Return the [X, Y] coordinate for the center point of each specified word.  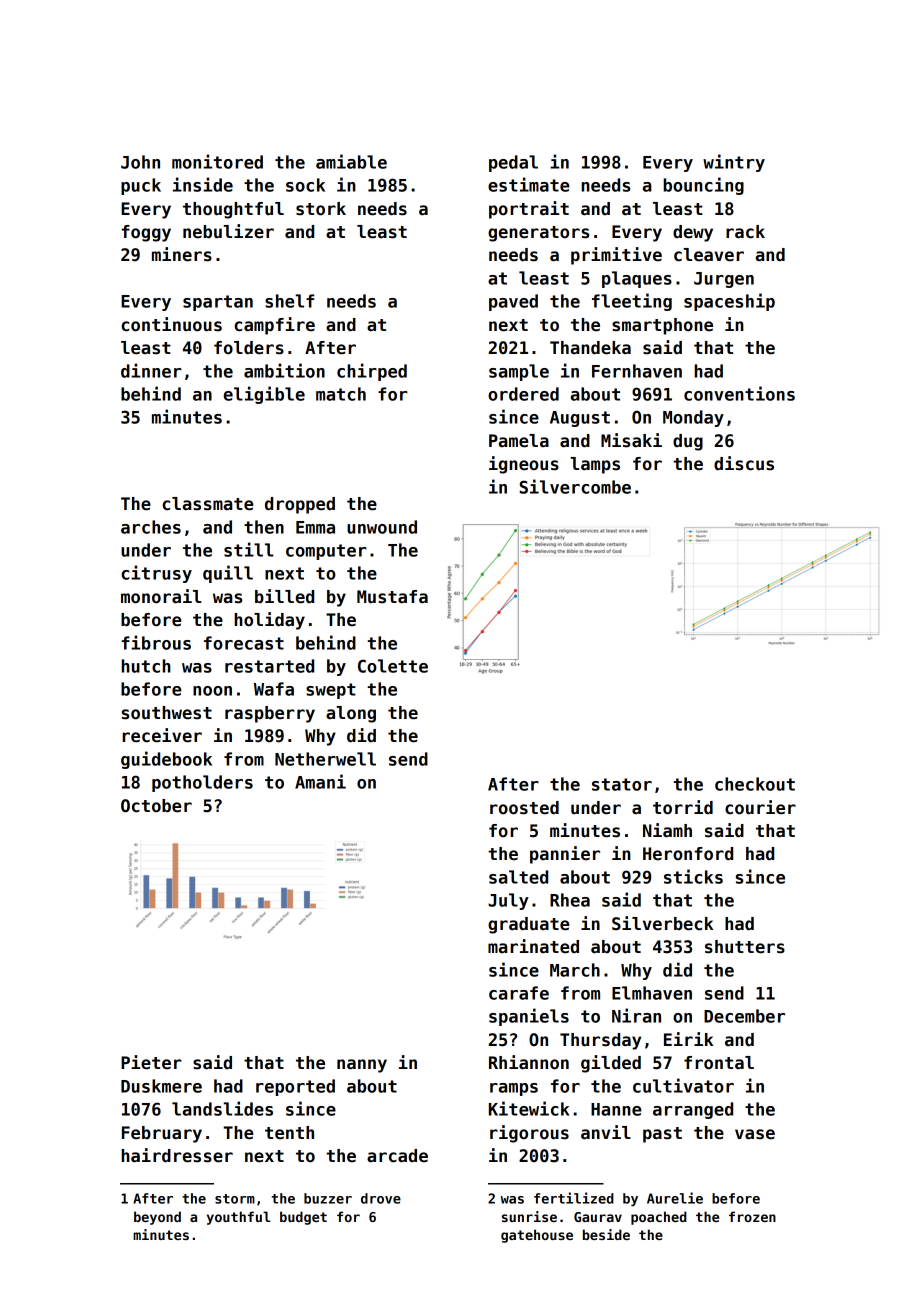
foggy [146, 233]
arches [151, 527]
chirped [372, 372]
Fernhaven [637, 371]
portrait [529, 210]
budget [303, 1218]
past [662, 1135]
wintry [734, 163]
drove [381, 1198]
